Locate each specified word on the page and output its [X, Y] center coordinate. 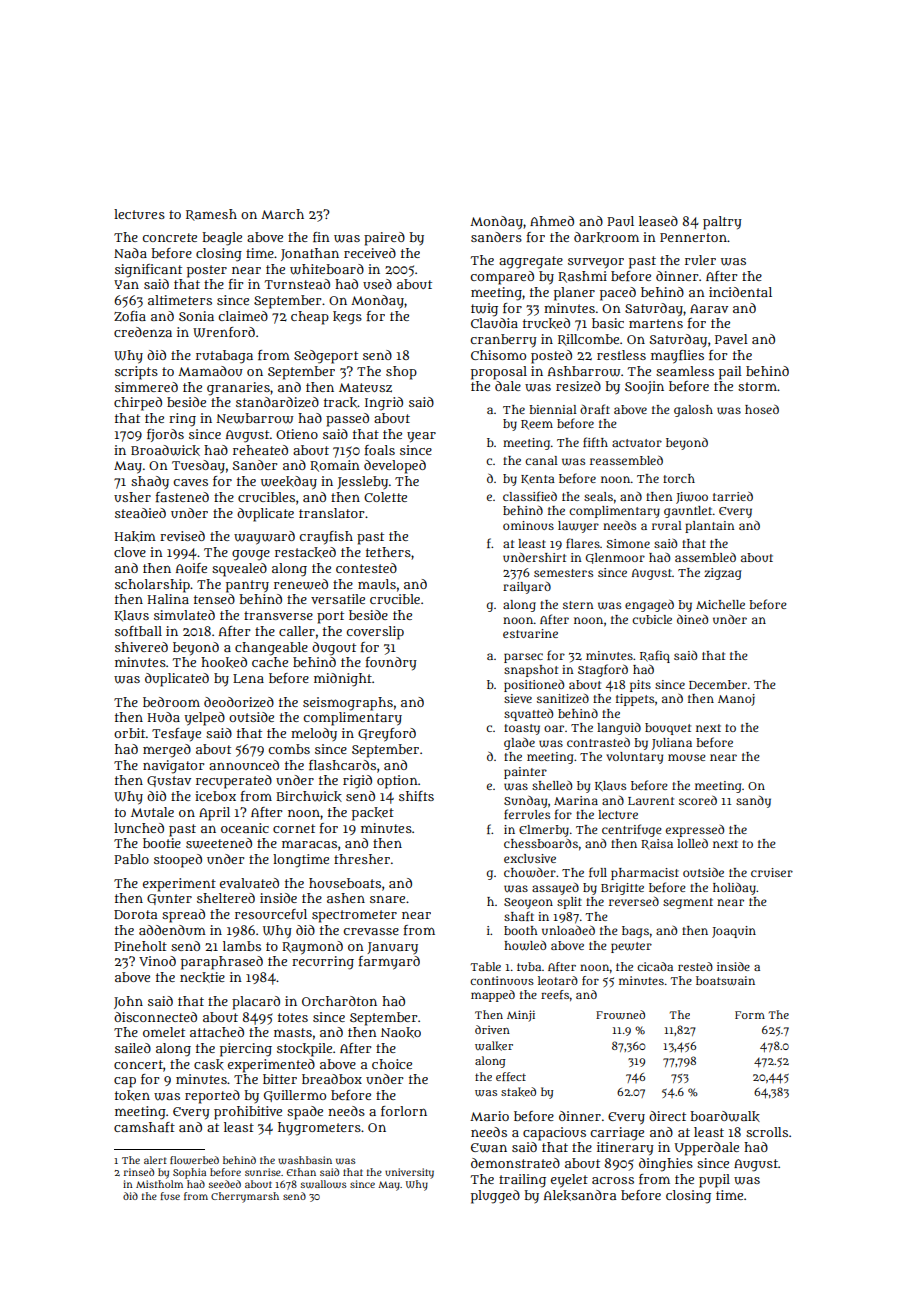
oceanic [245, 828]
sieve [518, 698]
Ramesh [211, 215]
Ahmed [552, 221]
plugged [495, 1197]
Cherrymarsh [245, 1197]
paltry [722, 223]
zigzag [723, 574]
